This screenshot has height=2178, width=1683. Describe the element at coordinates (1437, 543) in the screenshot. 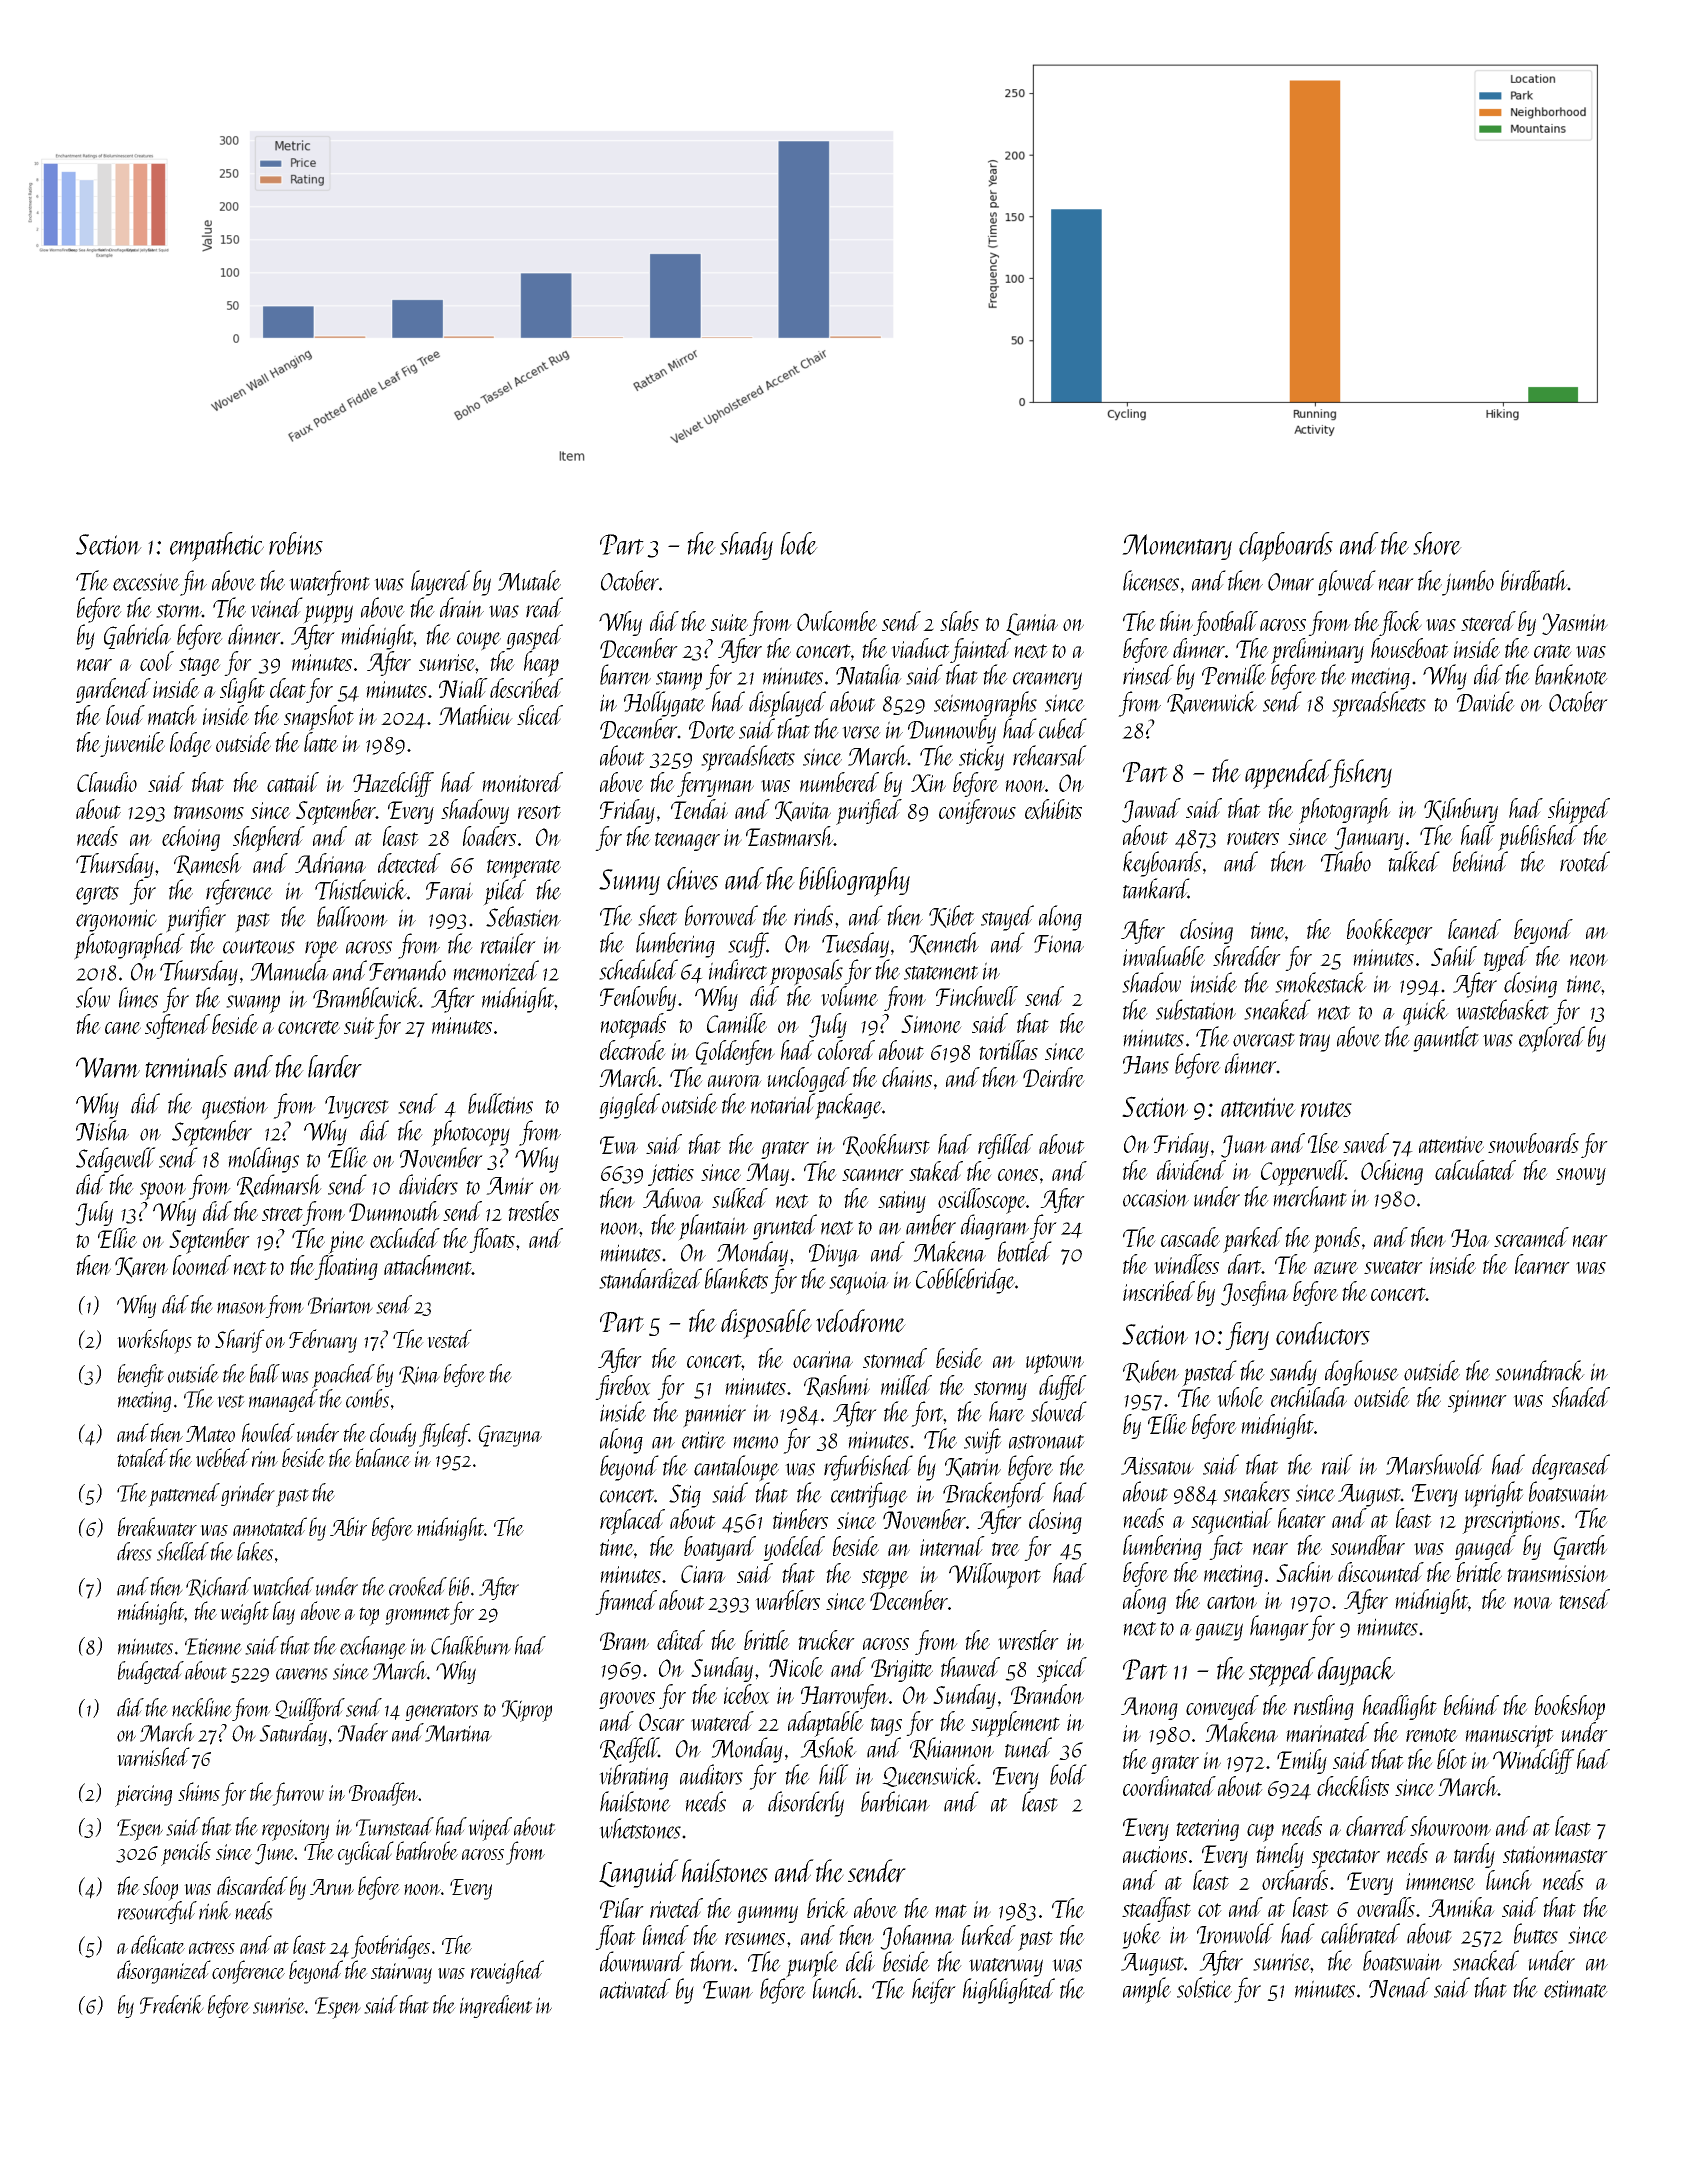

I see `shore` at that location.
